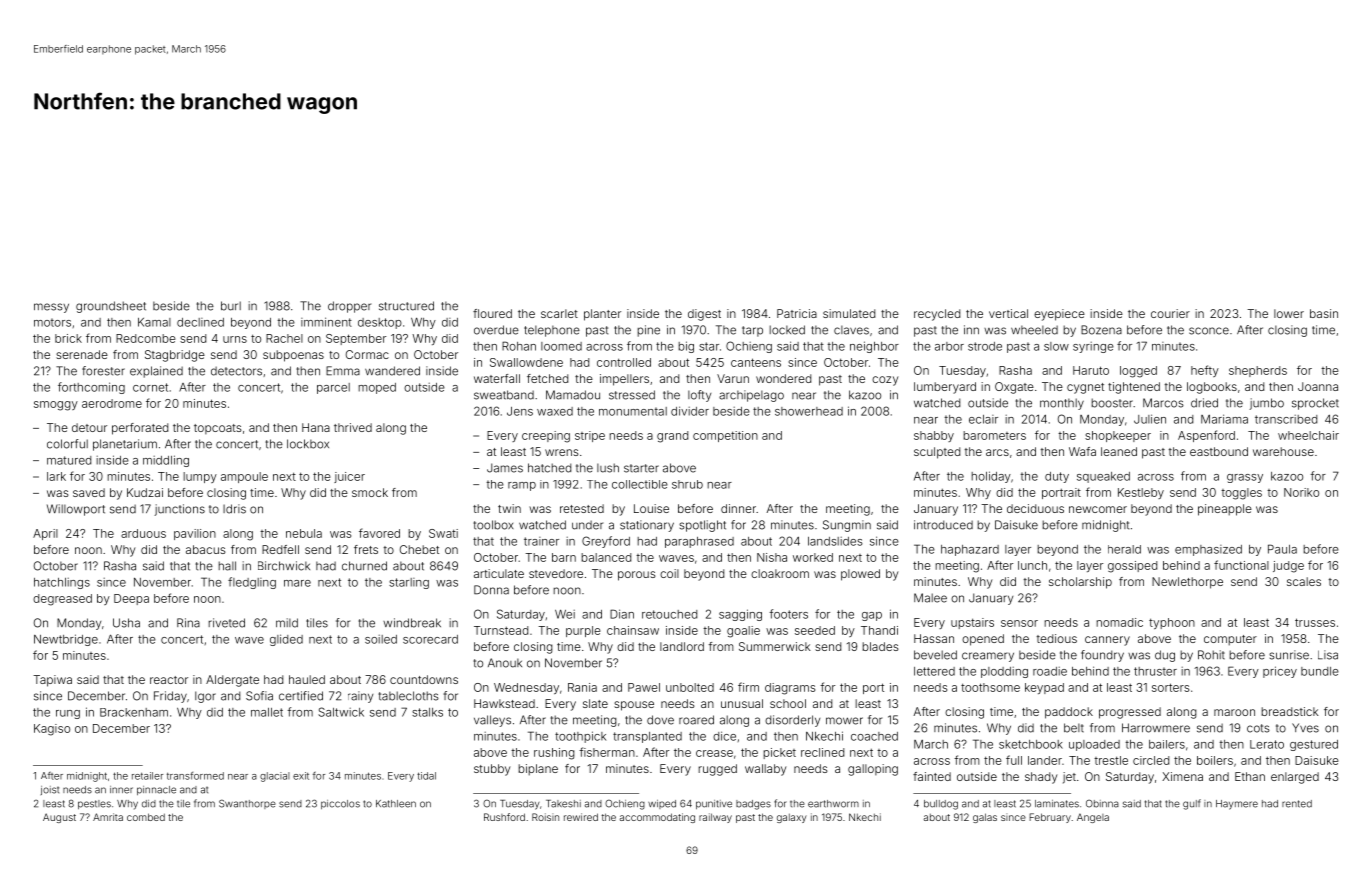  What do you see at coordinates (702, 526) in the document?
I see `spotlight` at bounding box center [702, 526].
